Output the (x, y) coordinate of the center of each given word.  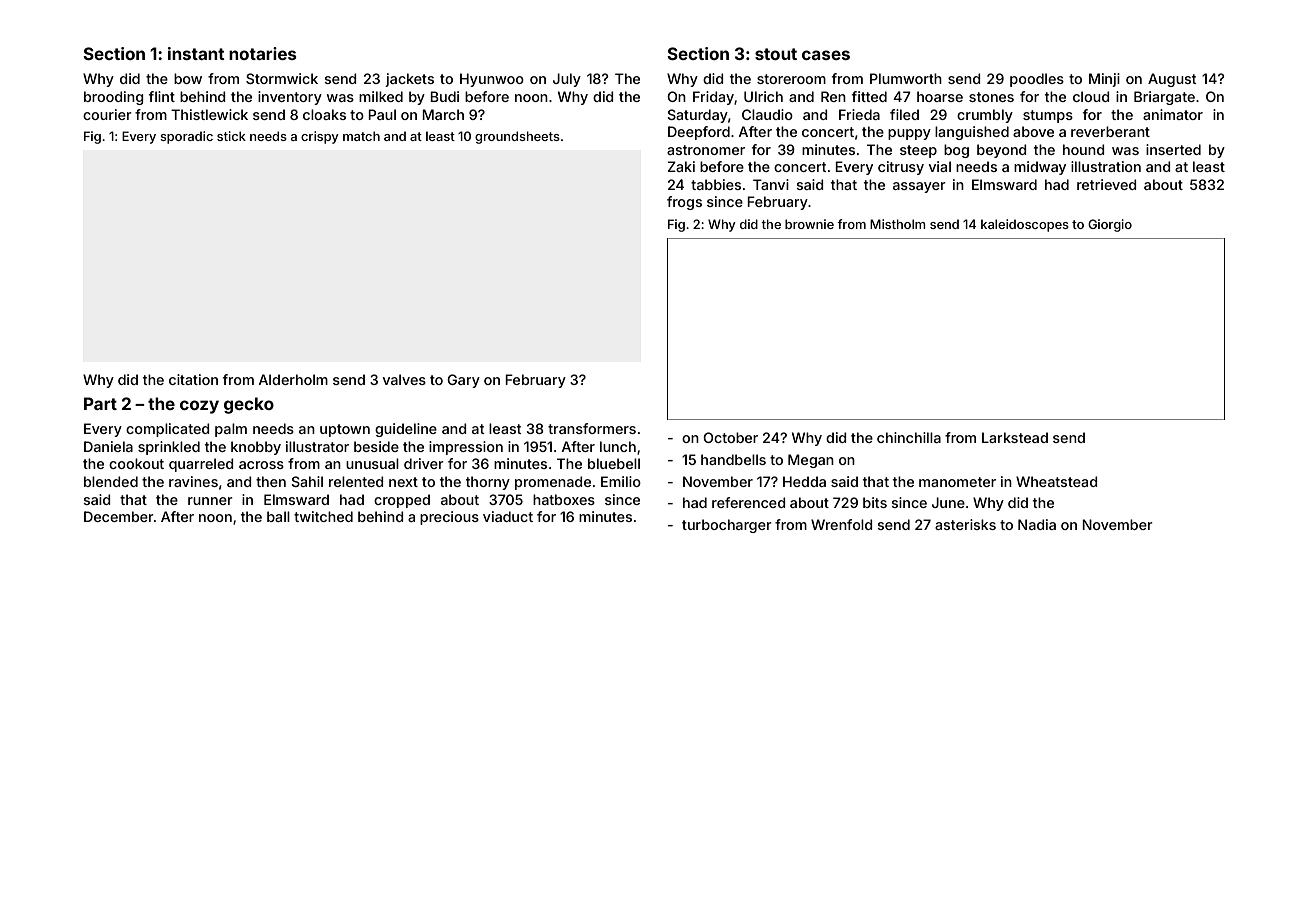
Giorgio (1110, 225)
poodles (1037, 80)
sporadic (186, 137)
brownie (809, 224)
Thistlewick (209, 114)
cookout (136, 463)
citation (193, 379)
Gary (463, 381)
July (567, 80)
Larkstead (1015, 437)
